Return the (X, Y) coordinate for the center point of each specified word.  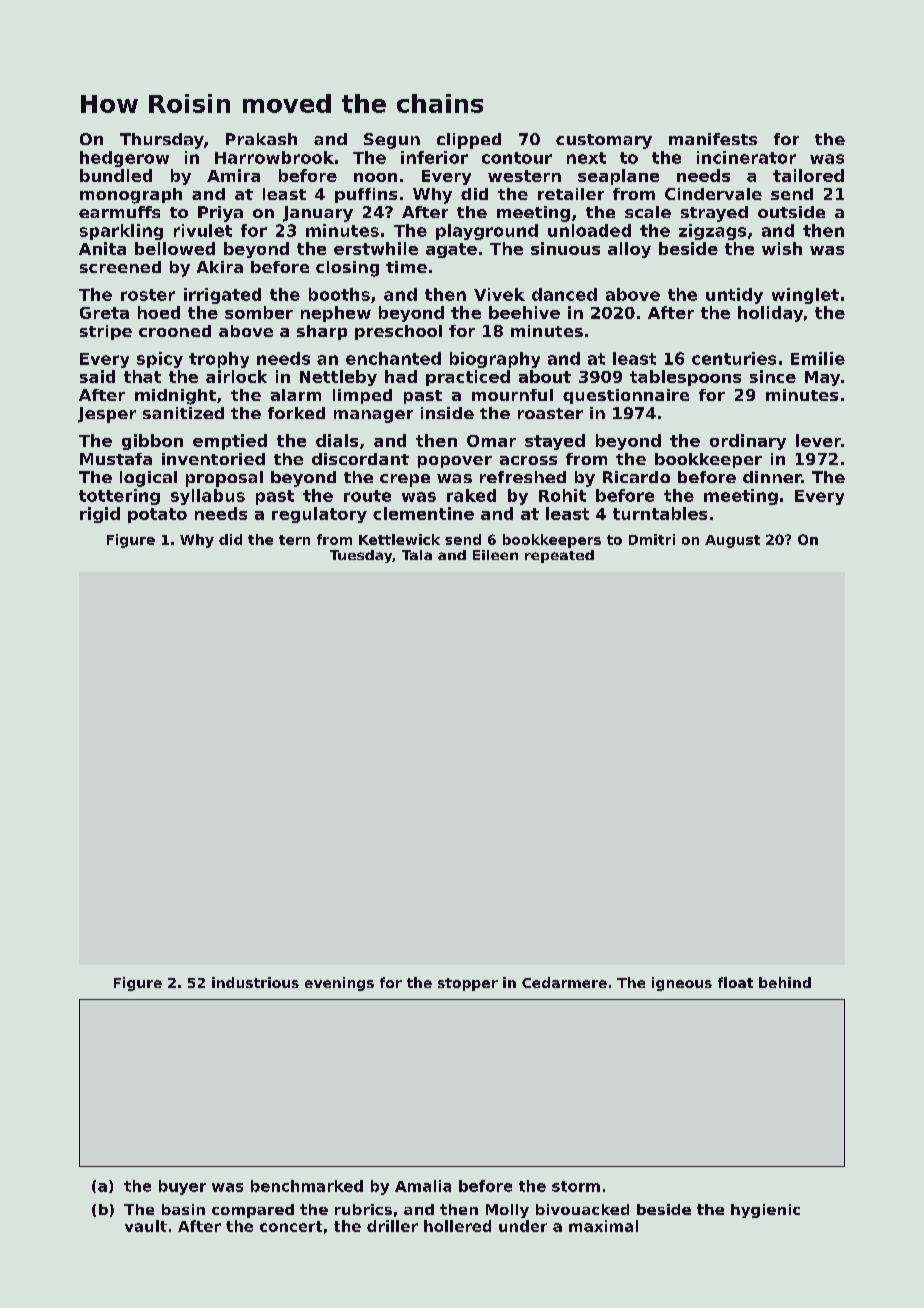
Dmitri (652, 539)
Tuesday (361, 556)
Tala (417, 555)
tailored (808, 175)
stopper (468, 984)
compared (253, 1211)
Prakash (261, 139)
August (732, 541)
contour (517, 158)
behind (785, 982)
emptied (230, 442)
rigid (100, 515)
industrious (255, 982)
